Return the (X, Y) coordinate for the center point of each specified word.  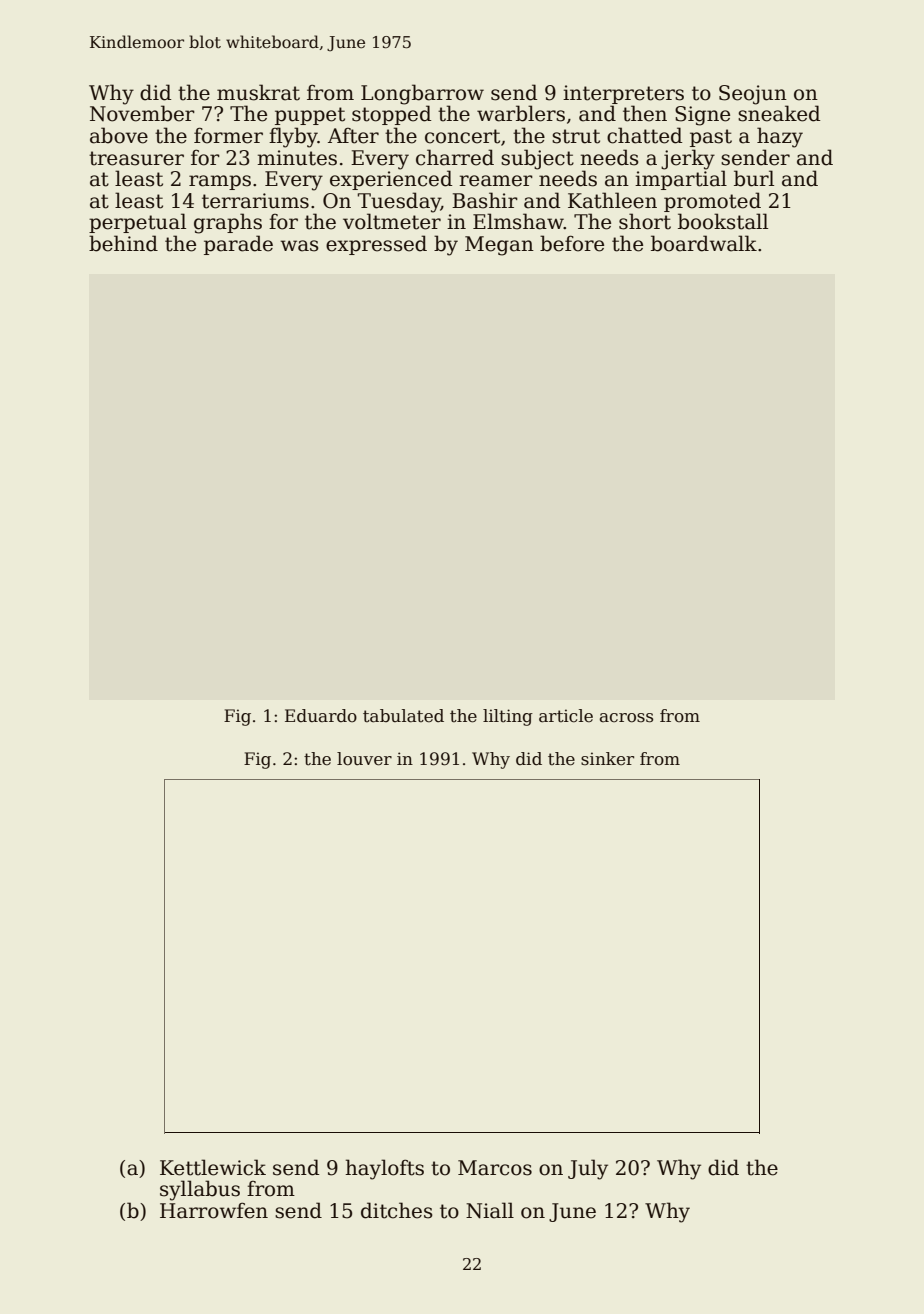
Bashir (485, 200)
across (626, 718)
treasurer (136, 158)
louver (364, 759)
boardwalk (704, 243)
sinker (607, 759)
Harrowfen (214, 1210)
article (566, 716)
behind (123, 243)
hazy (780, 137)
